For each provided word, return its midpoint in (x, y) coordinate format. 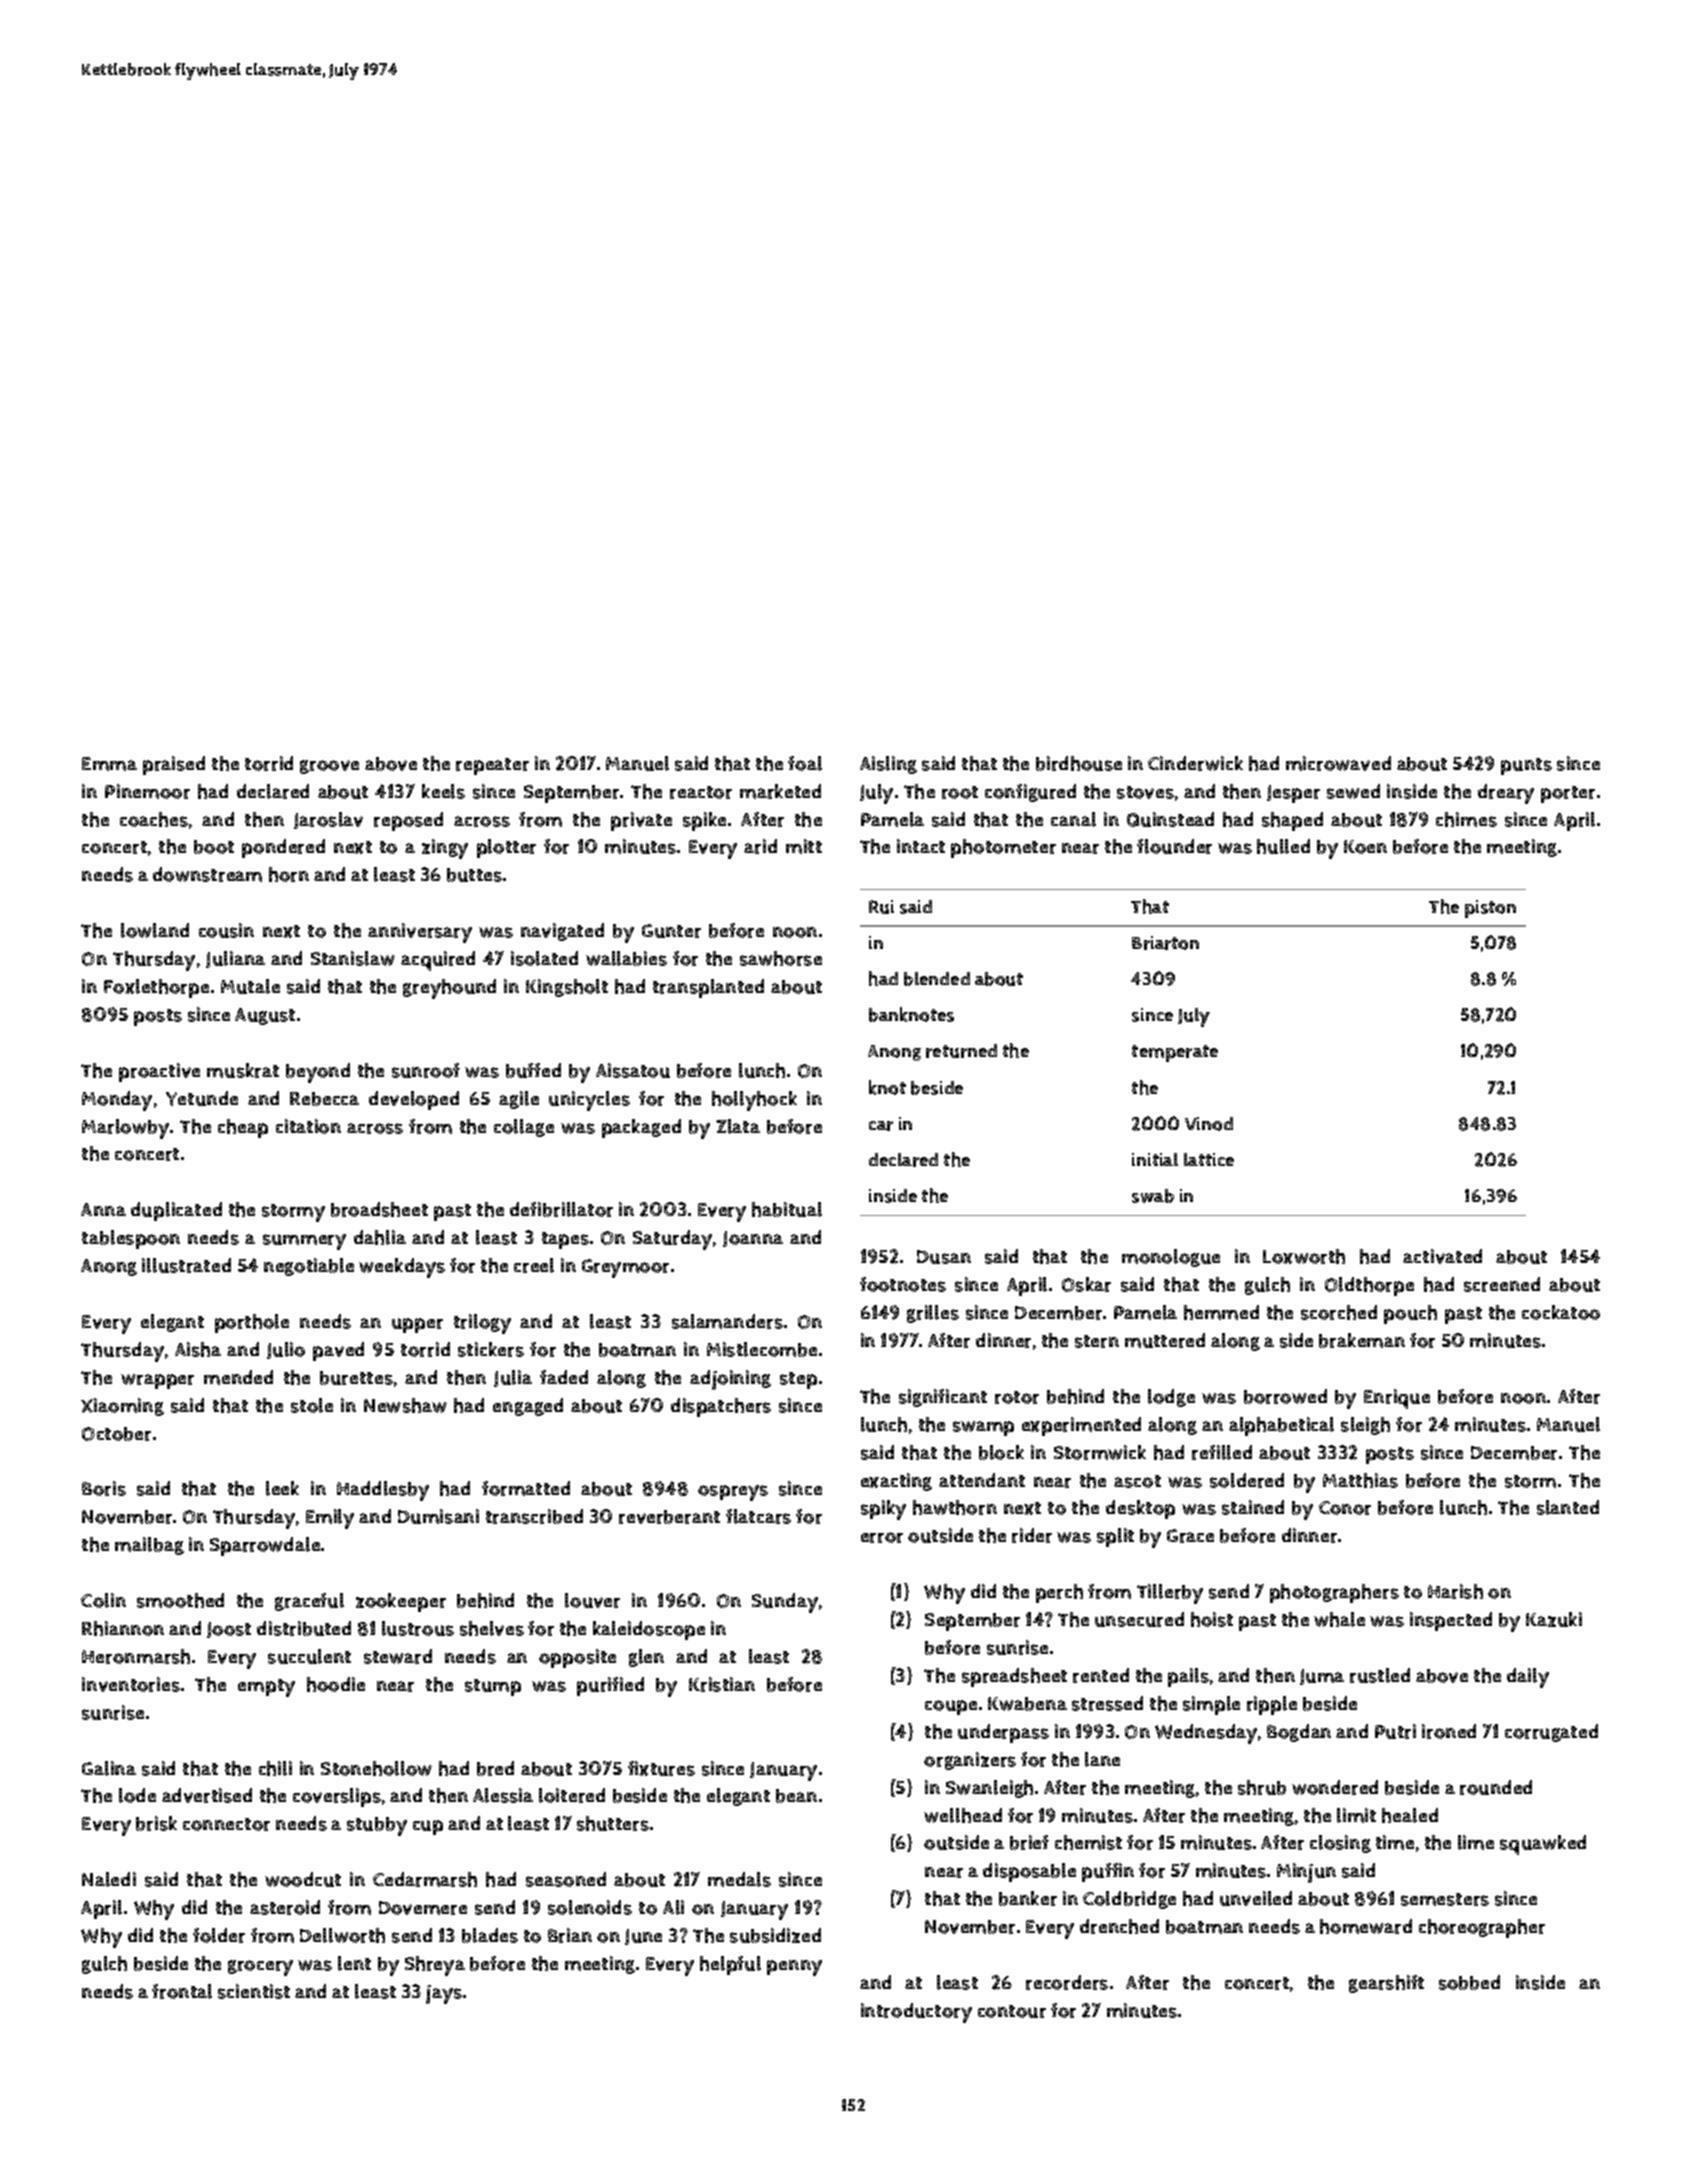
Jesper (1293, 794)
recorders (1067, 1982)
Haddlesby (383, 1491)
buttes (474, 875)
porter (1568, 794)
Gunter (671, 931)
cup (428, 1827)
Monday (117, 1101)
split (1115, 1537)
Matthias (1360, 1480)
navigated (562, 932)
